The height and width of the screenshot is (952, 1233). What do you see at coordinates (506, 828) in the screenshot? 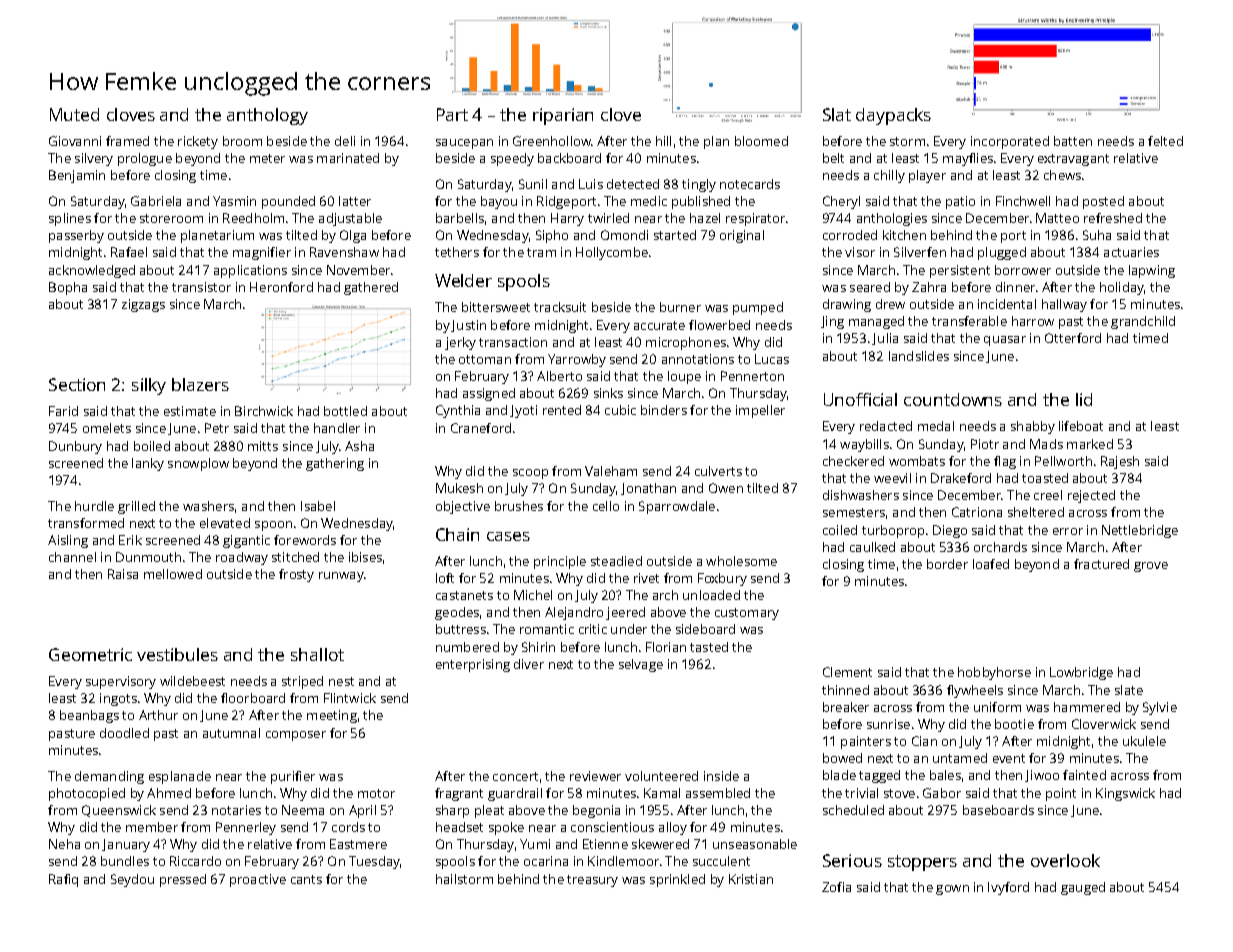
I see `spoke` at bounding box center [506, 828].
